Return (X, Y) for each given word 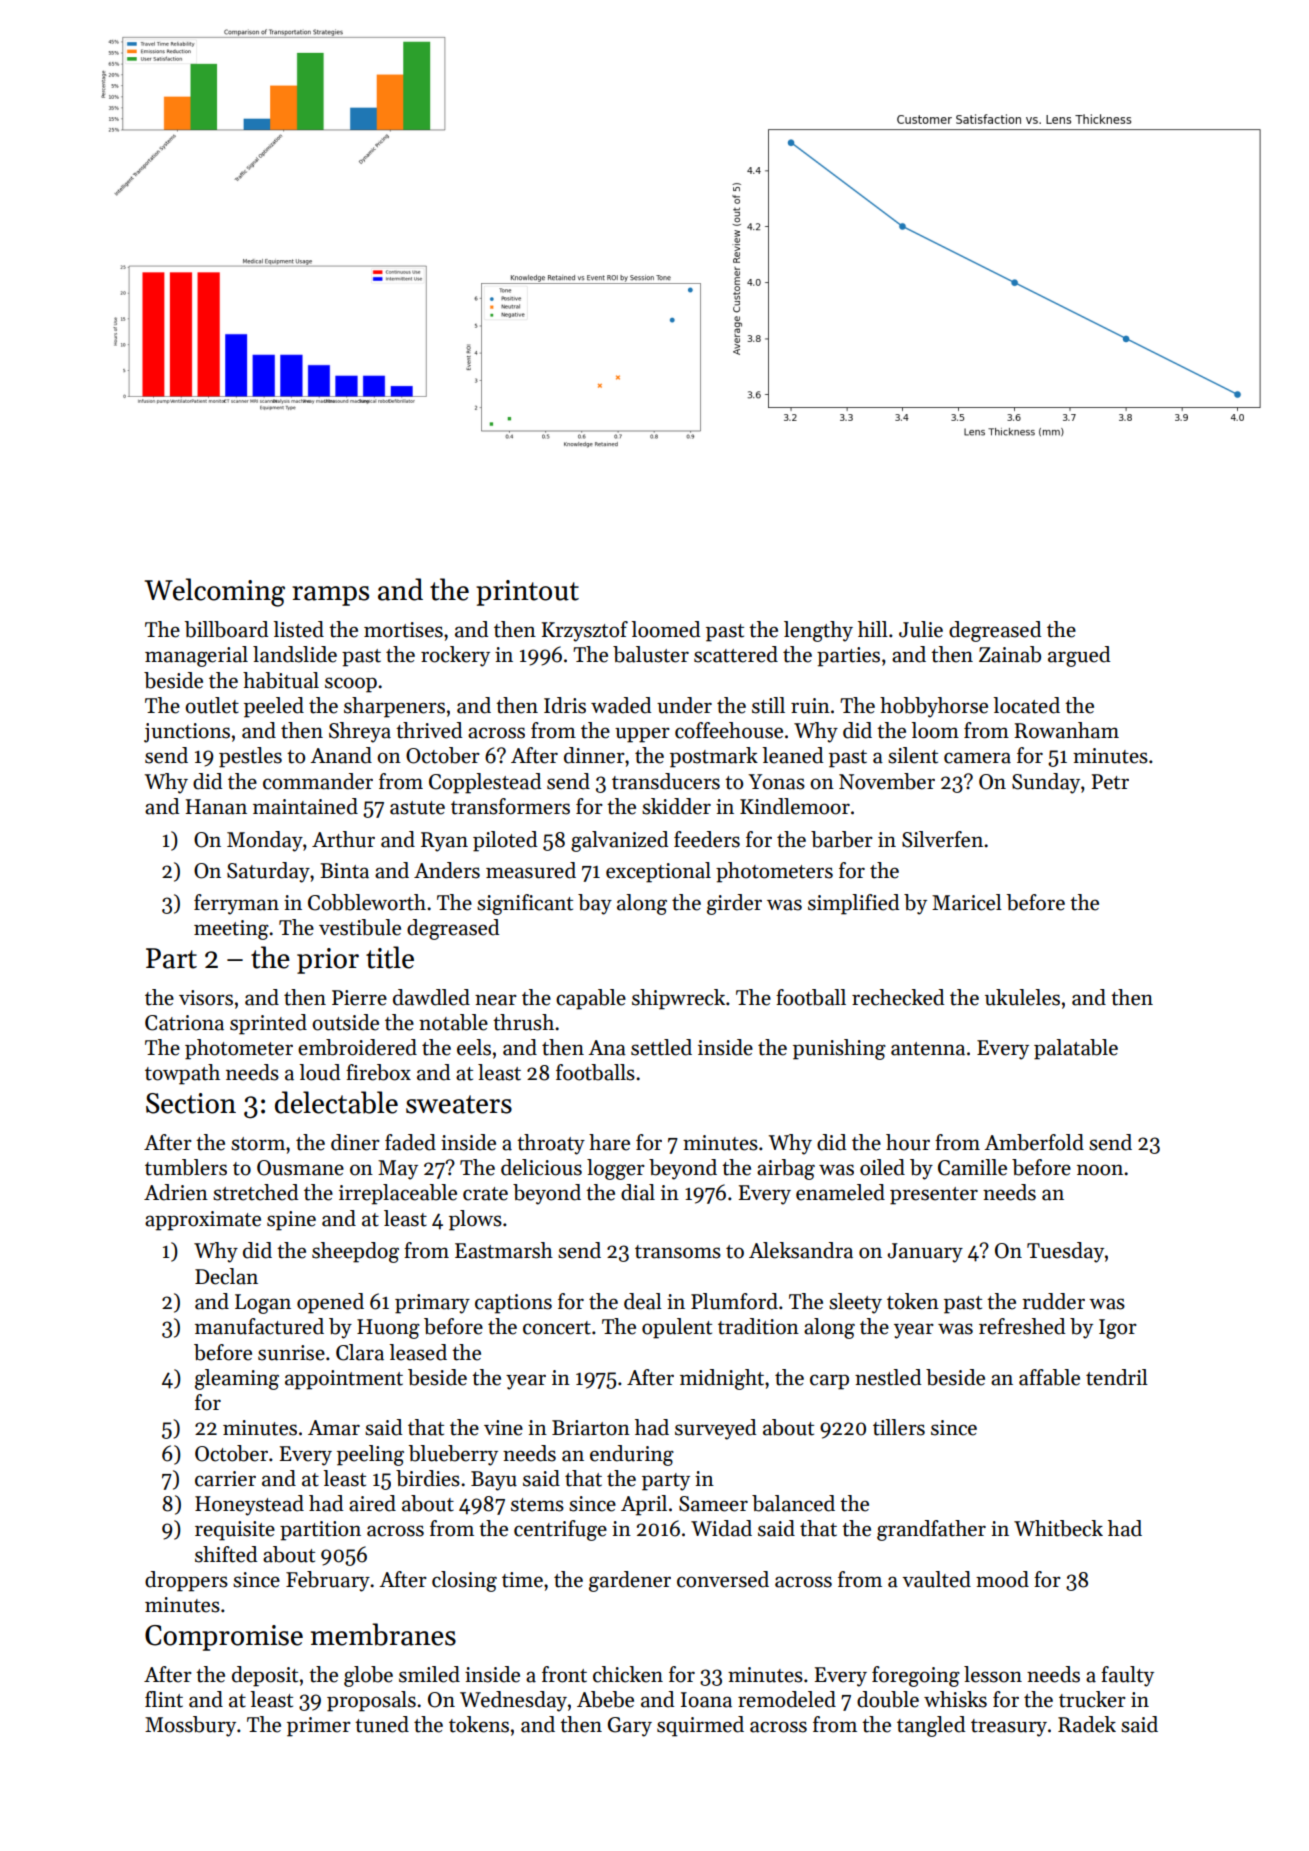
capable (591, 999)
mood (1002, 1579)
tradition (758, 1326)
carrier (225, 1479)
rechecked (898, 997)
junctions (187, 733)
